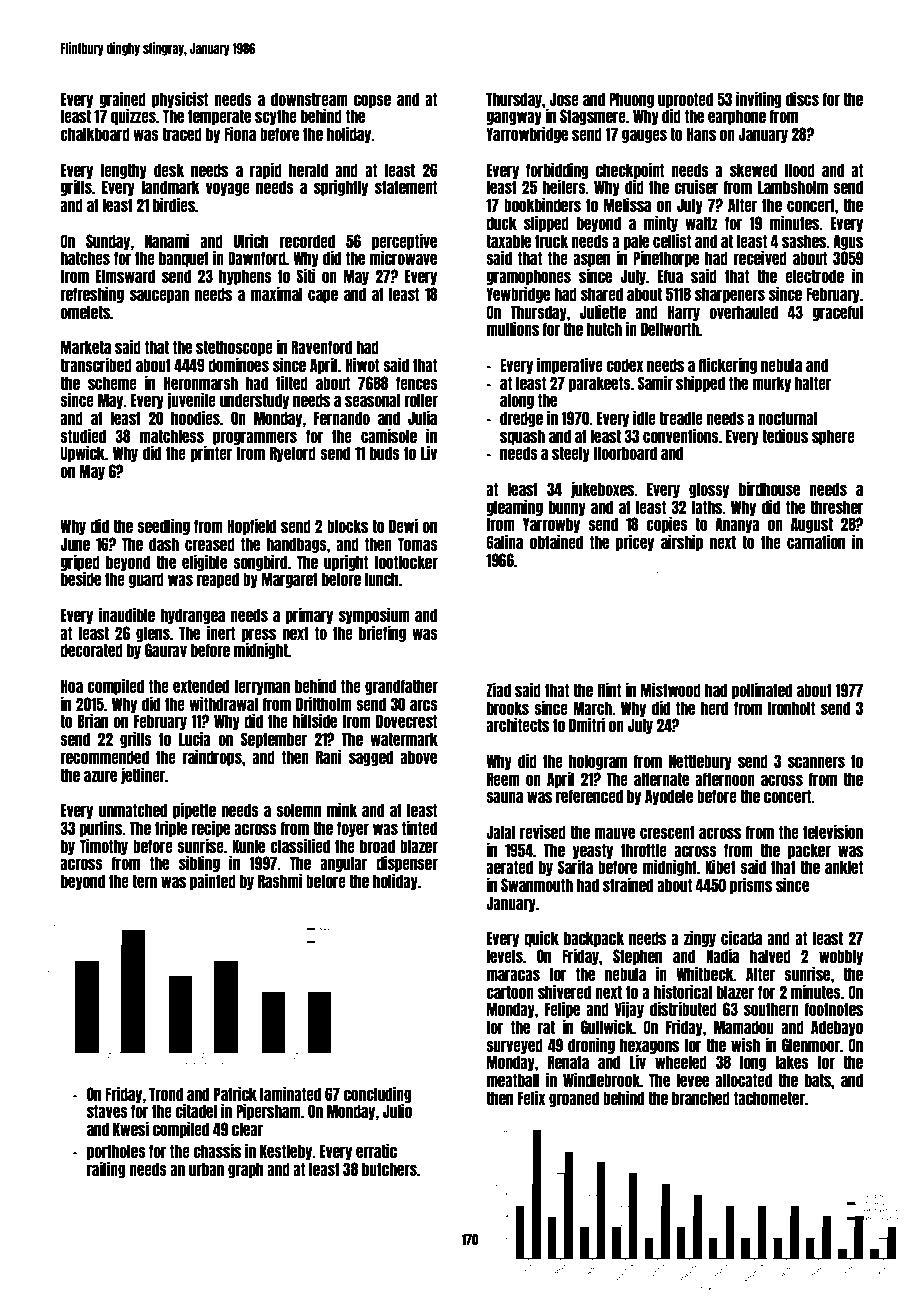 Image resolution: width=924 pixels, height=1314 pixels. What do you see at coordinates (372, 101) in the document?
I see `copse` at bounding box center [372, 101].
